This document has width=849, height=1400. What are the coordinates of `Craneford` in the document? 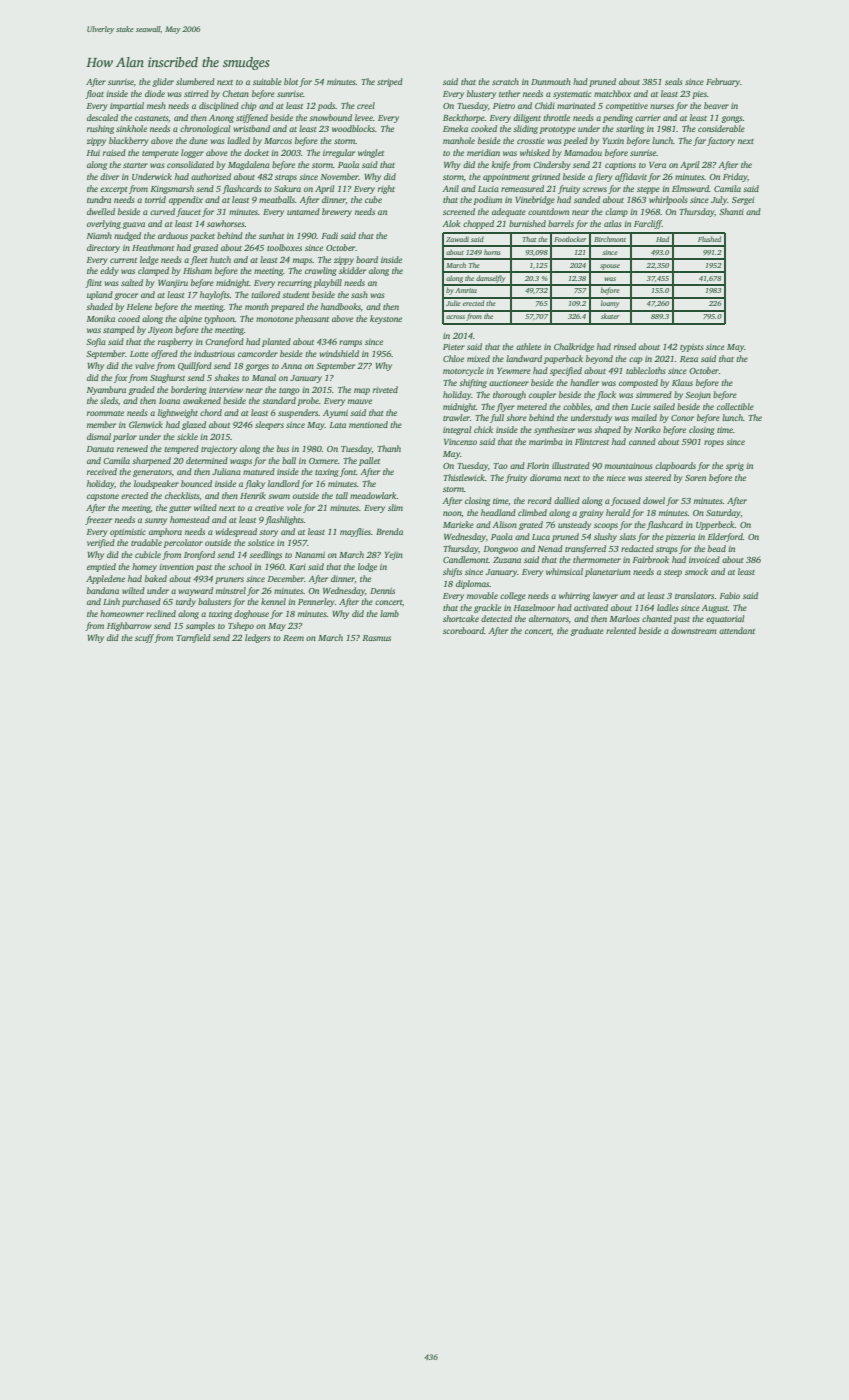 It's located at (224, 342).
